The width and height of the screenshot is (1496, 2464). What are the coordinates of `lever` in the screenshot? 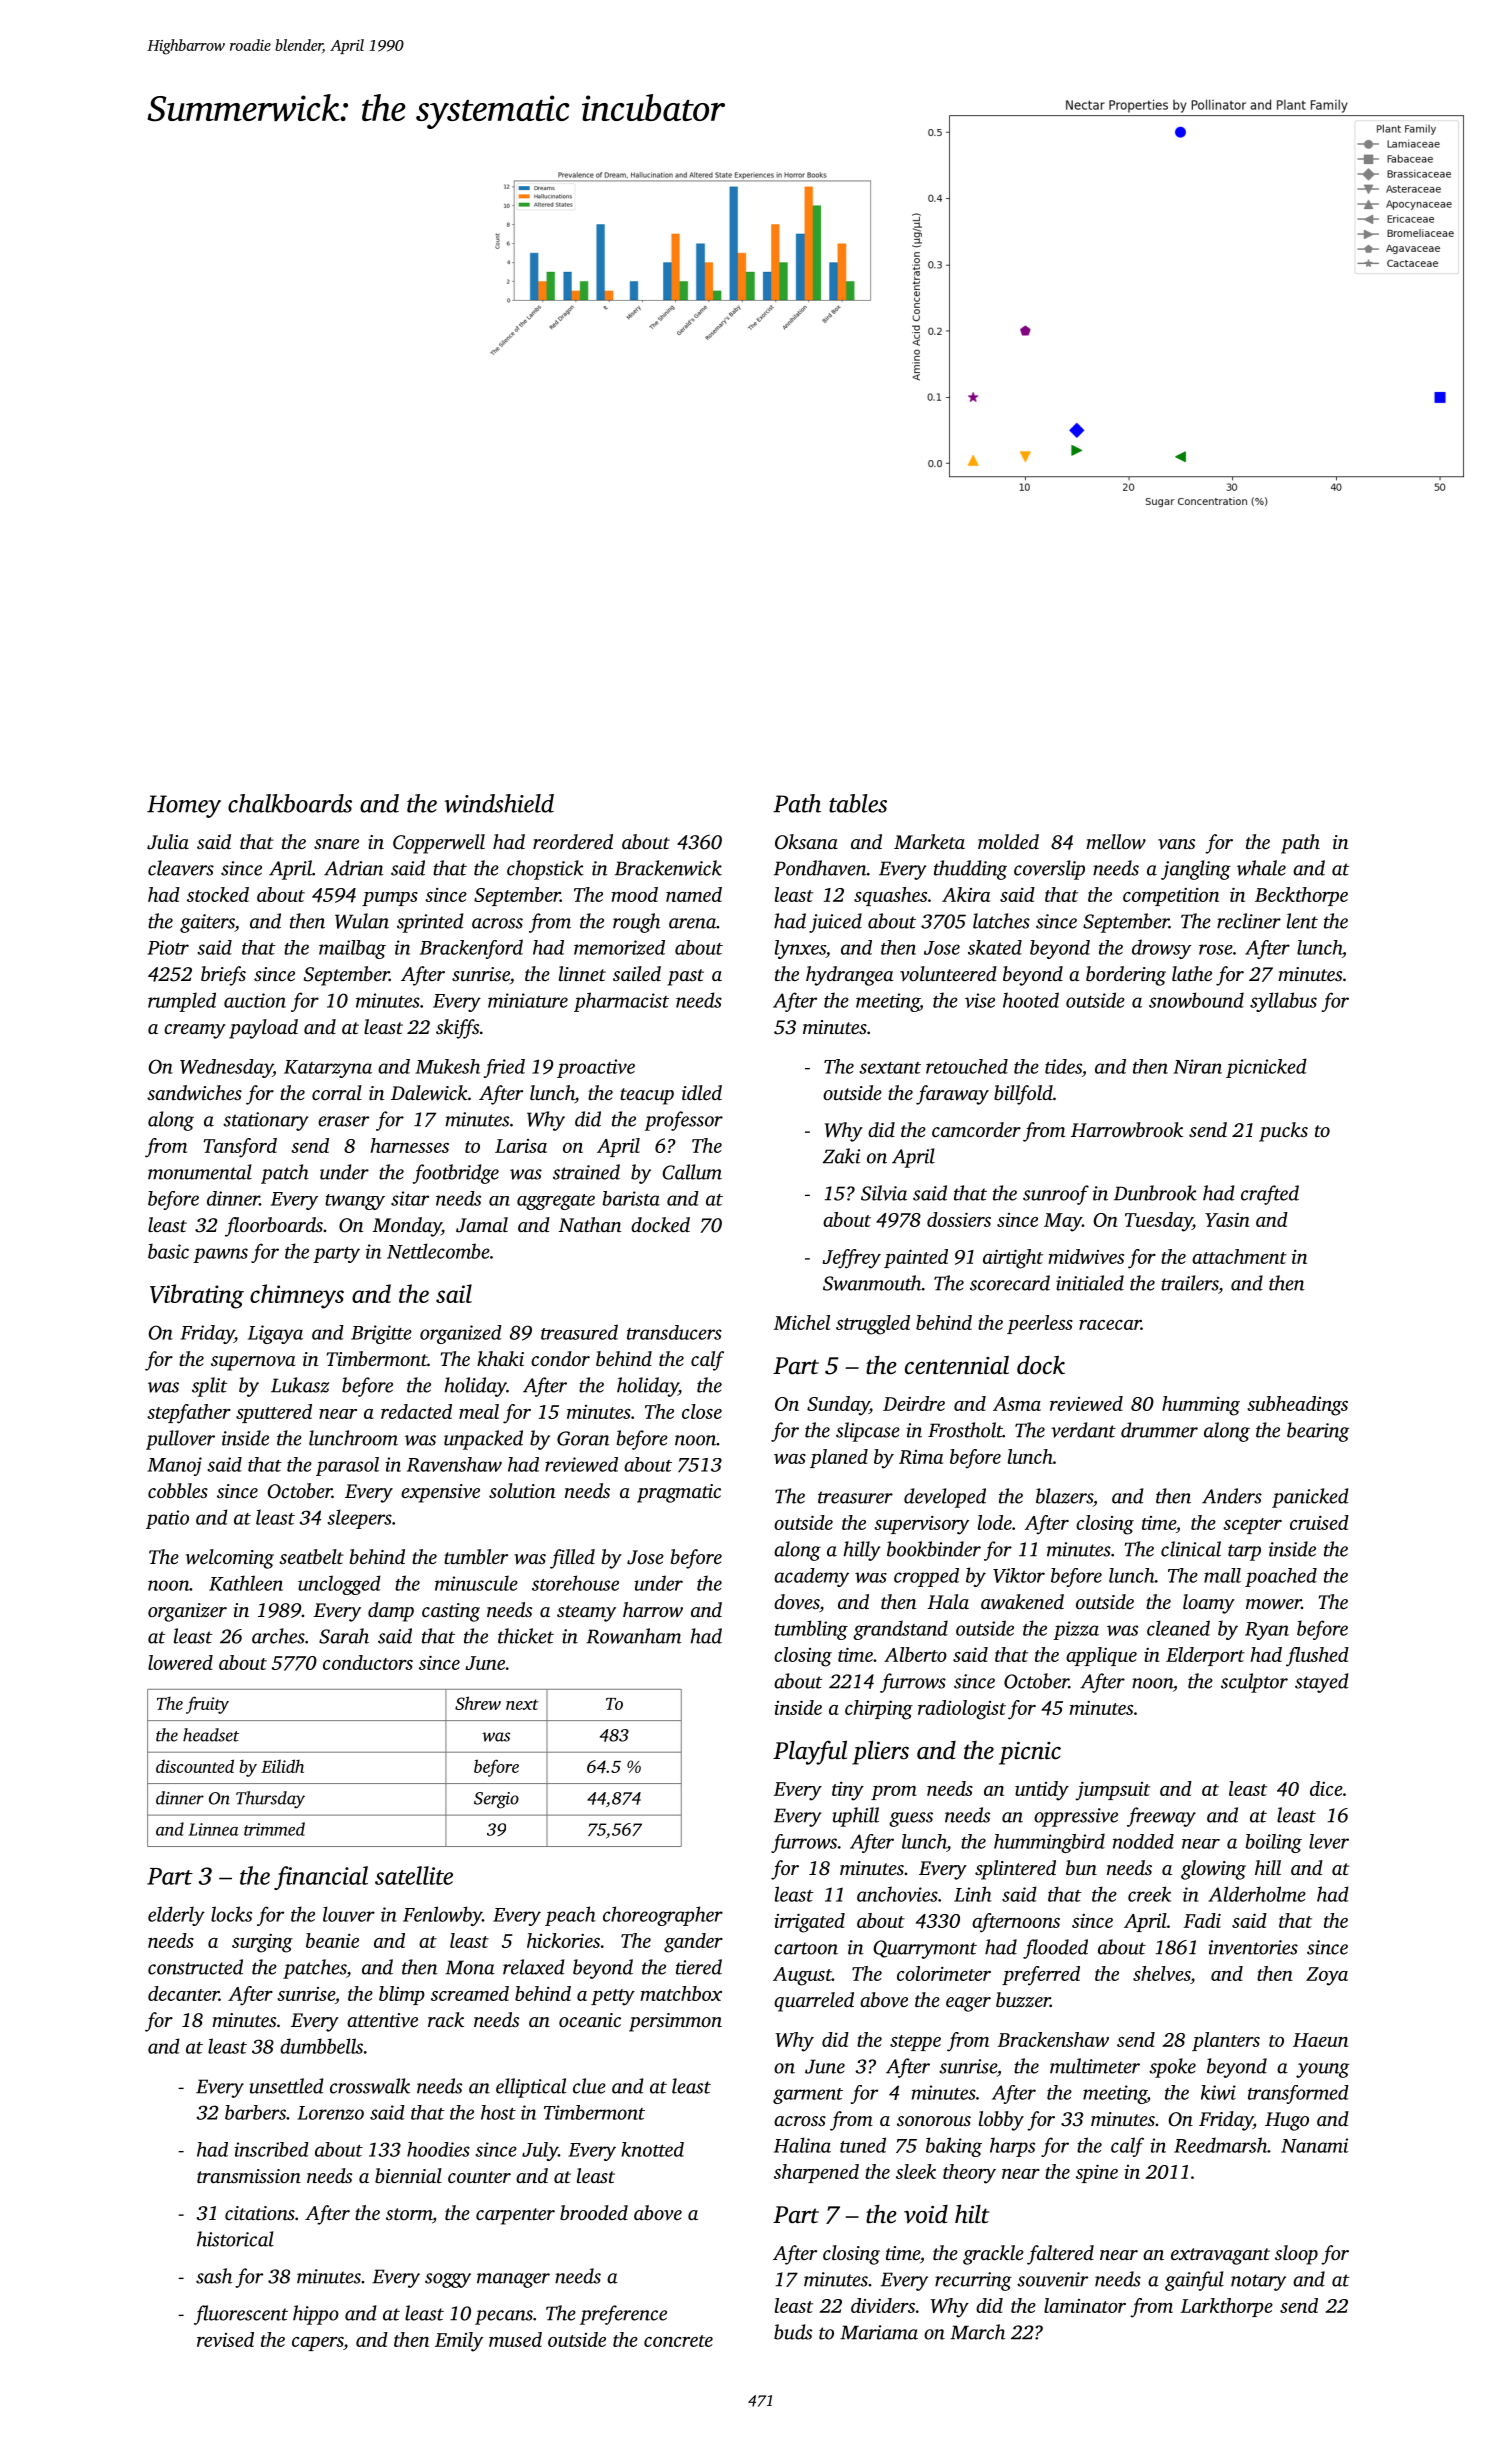 It's located at (1329, 1841).
